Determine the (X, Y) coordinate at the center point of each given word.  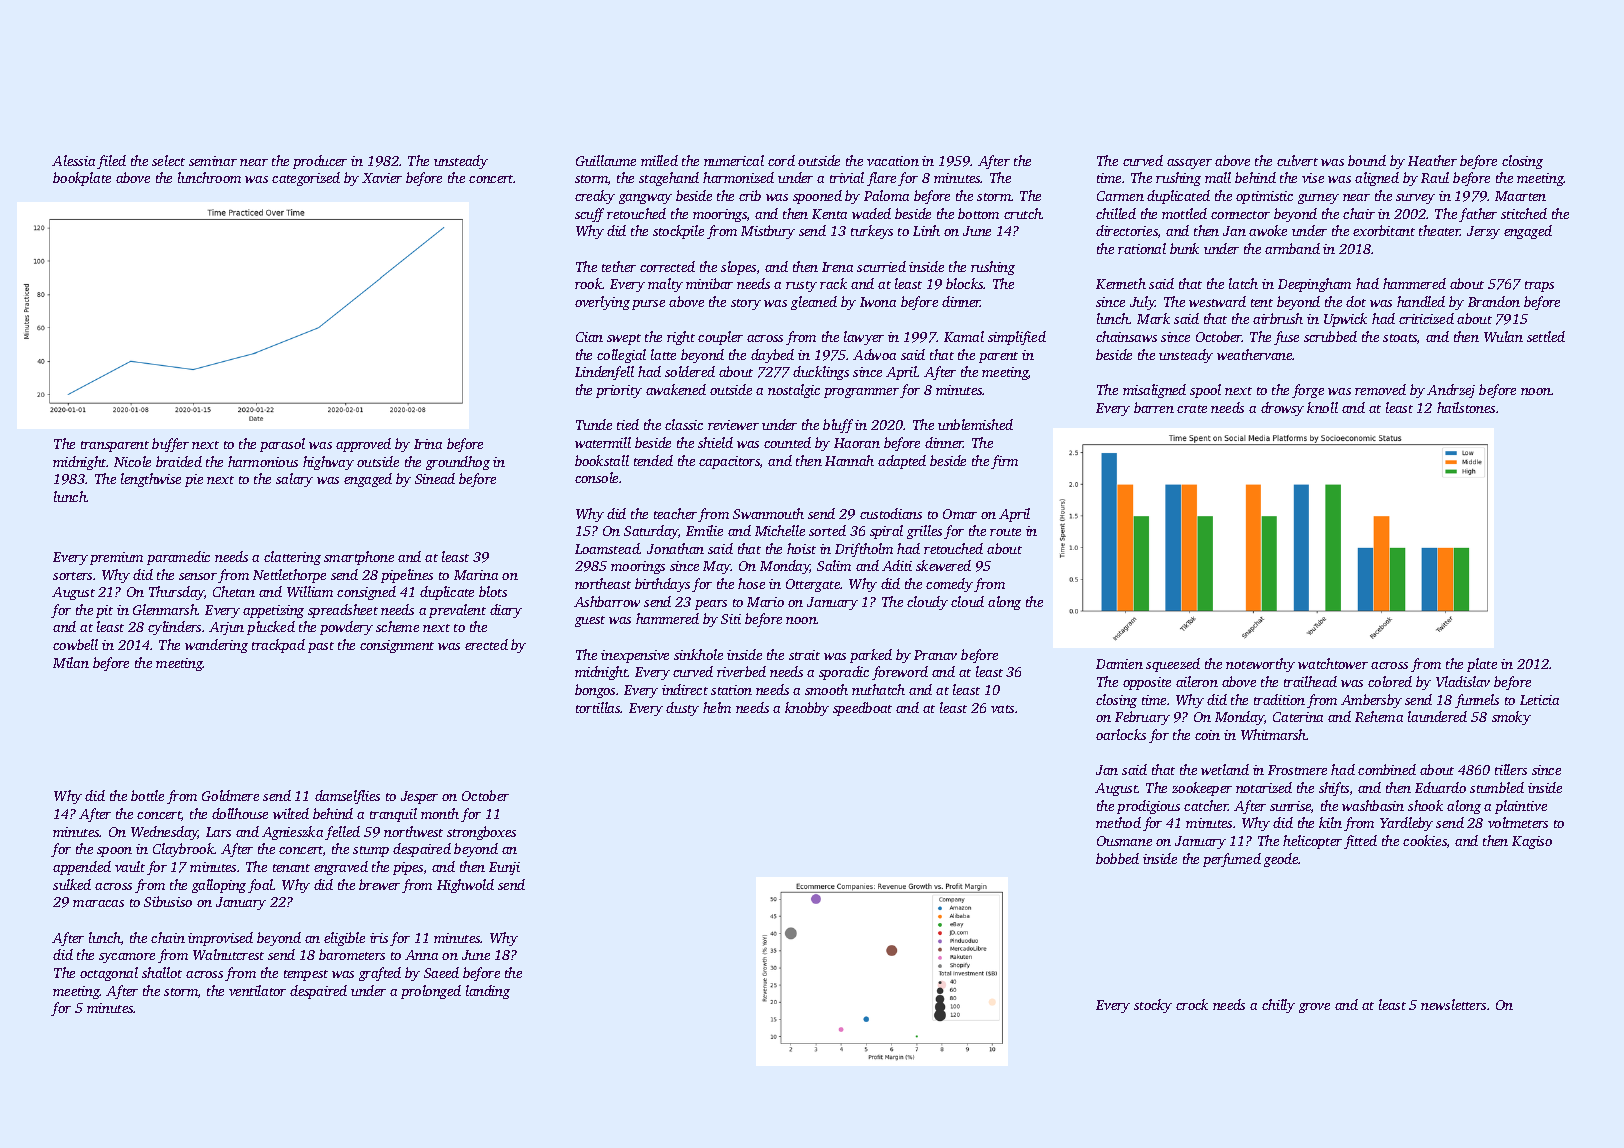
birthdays (662, 585)
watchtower (1333, 663)
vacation (893, 161)
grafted (380, 974)
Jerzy (1483, 232)
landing (488, 992)
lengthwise (151, 480)
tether (619, 266)
